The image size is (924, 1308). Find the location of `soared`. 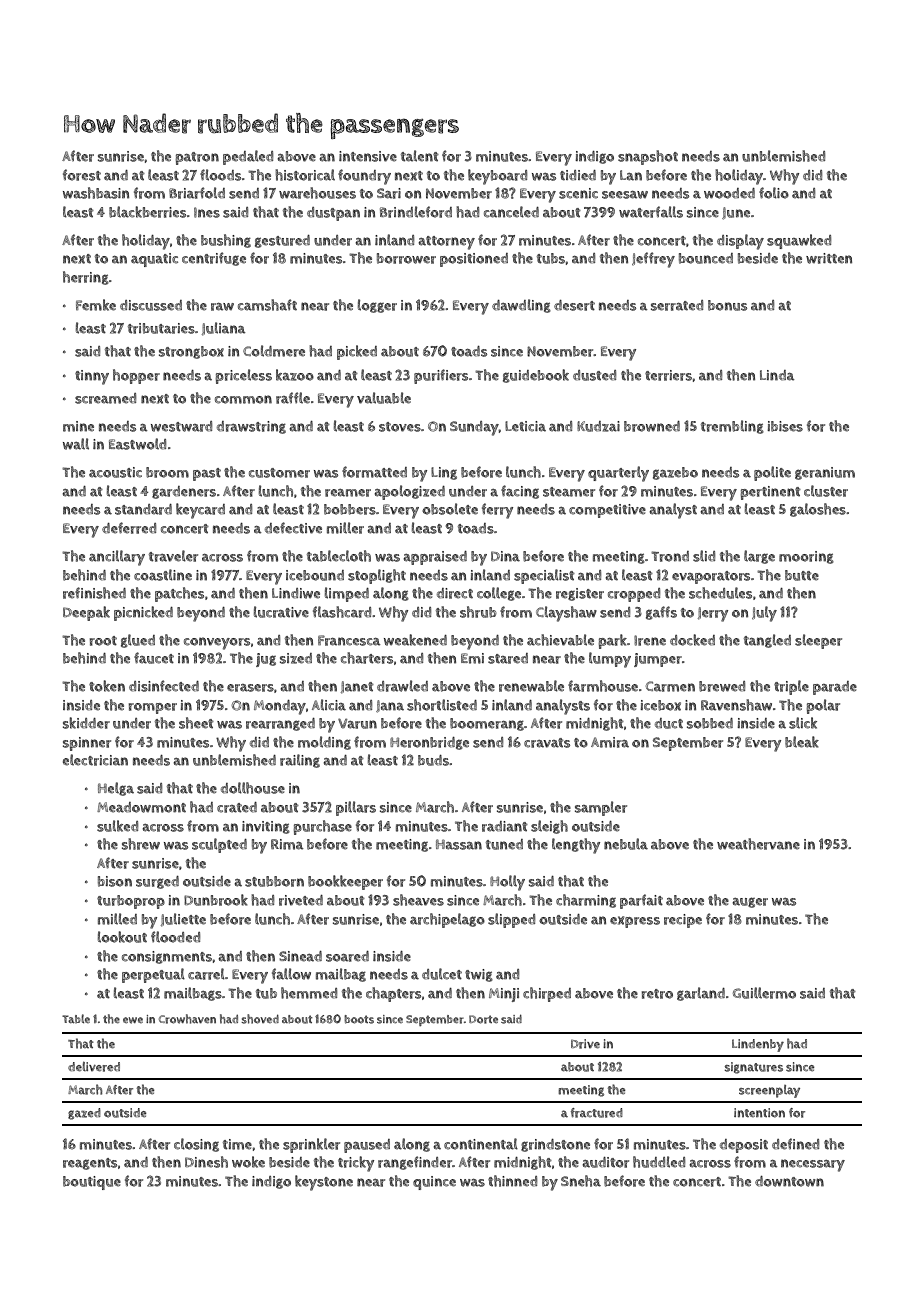

soared is located at coordinates (347, 956).
